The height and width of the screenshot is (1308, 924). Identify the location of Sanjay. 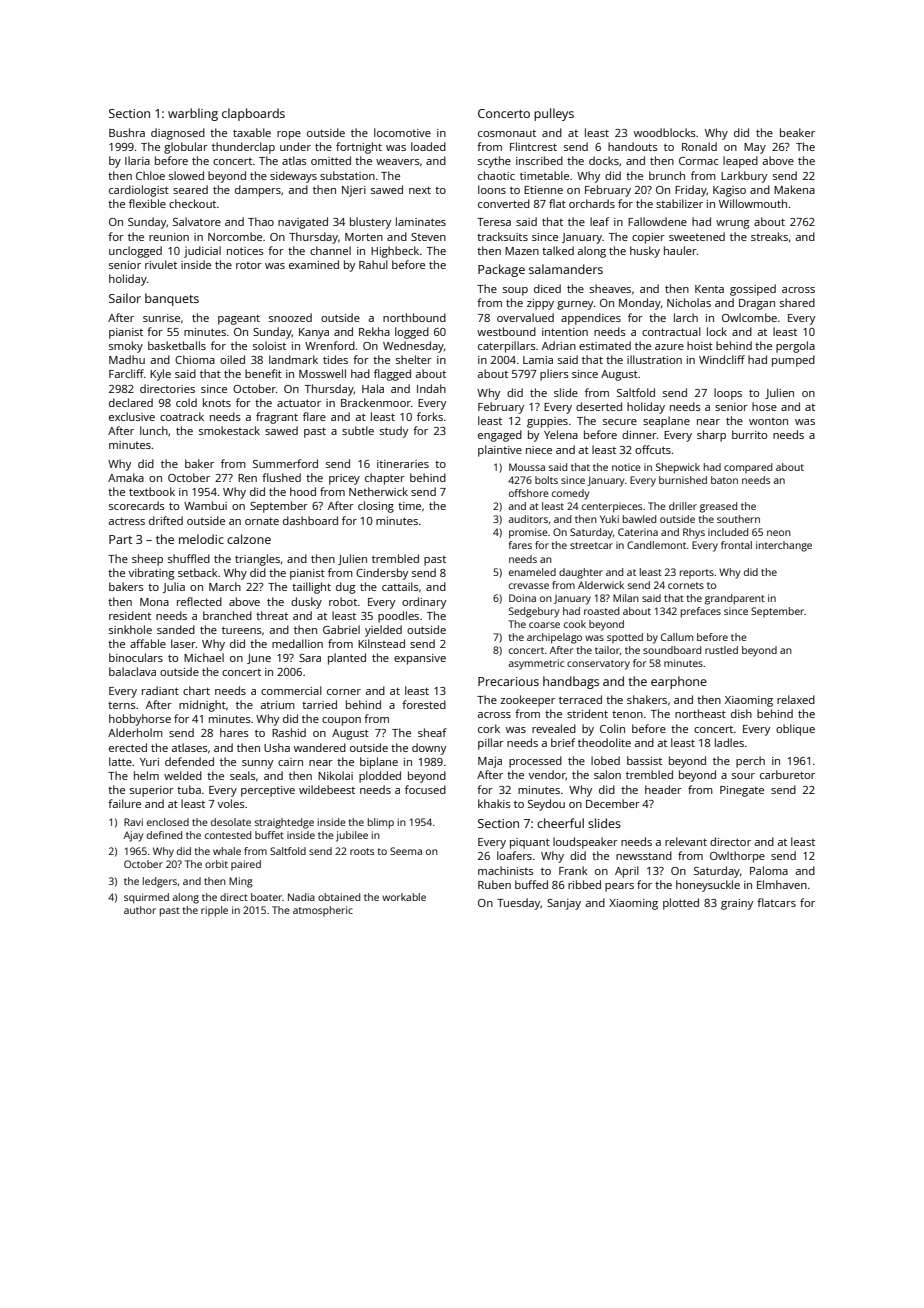
(564, 904).
